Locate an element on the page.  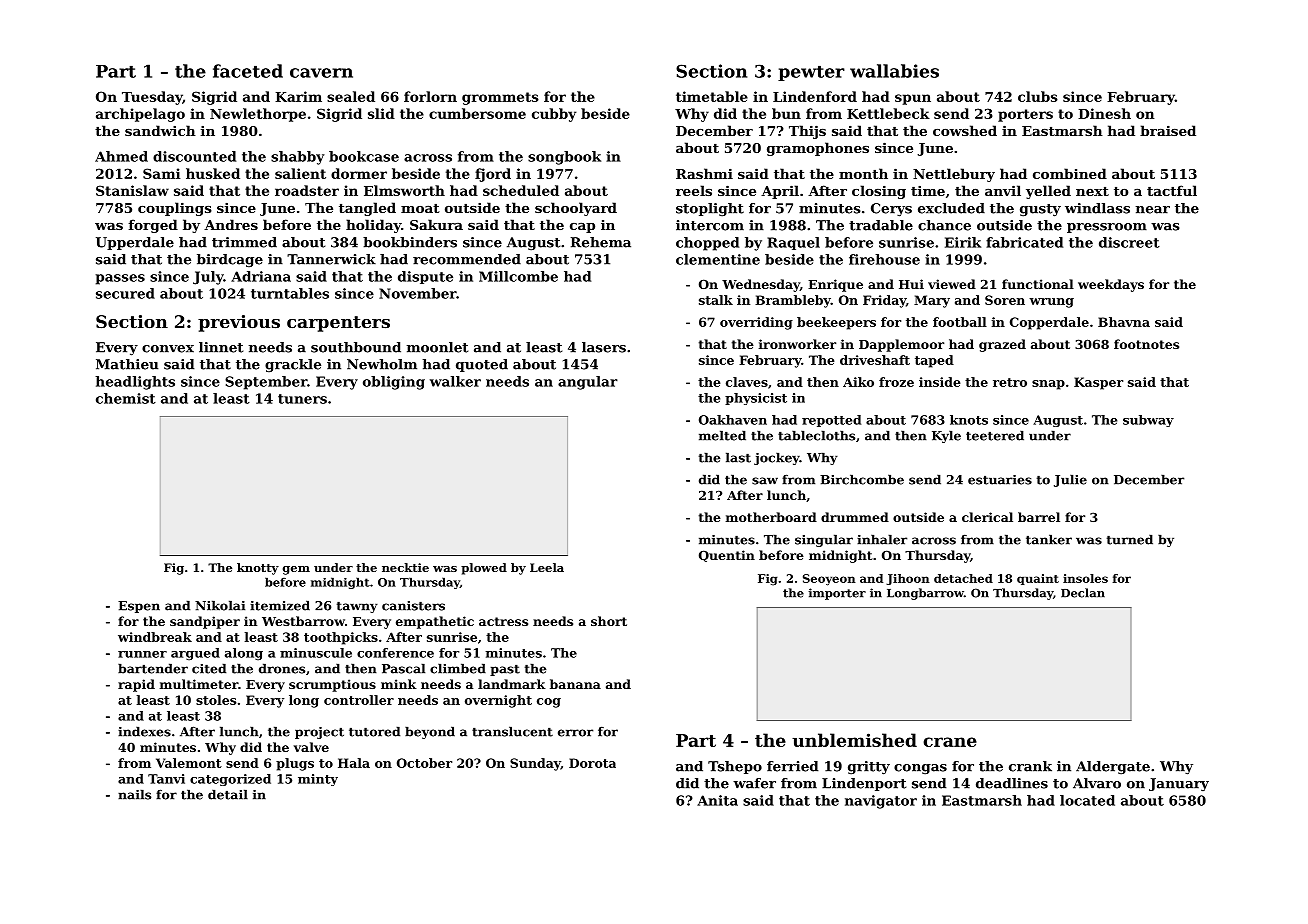
chopped is located at coordinates (707, 244).
